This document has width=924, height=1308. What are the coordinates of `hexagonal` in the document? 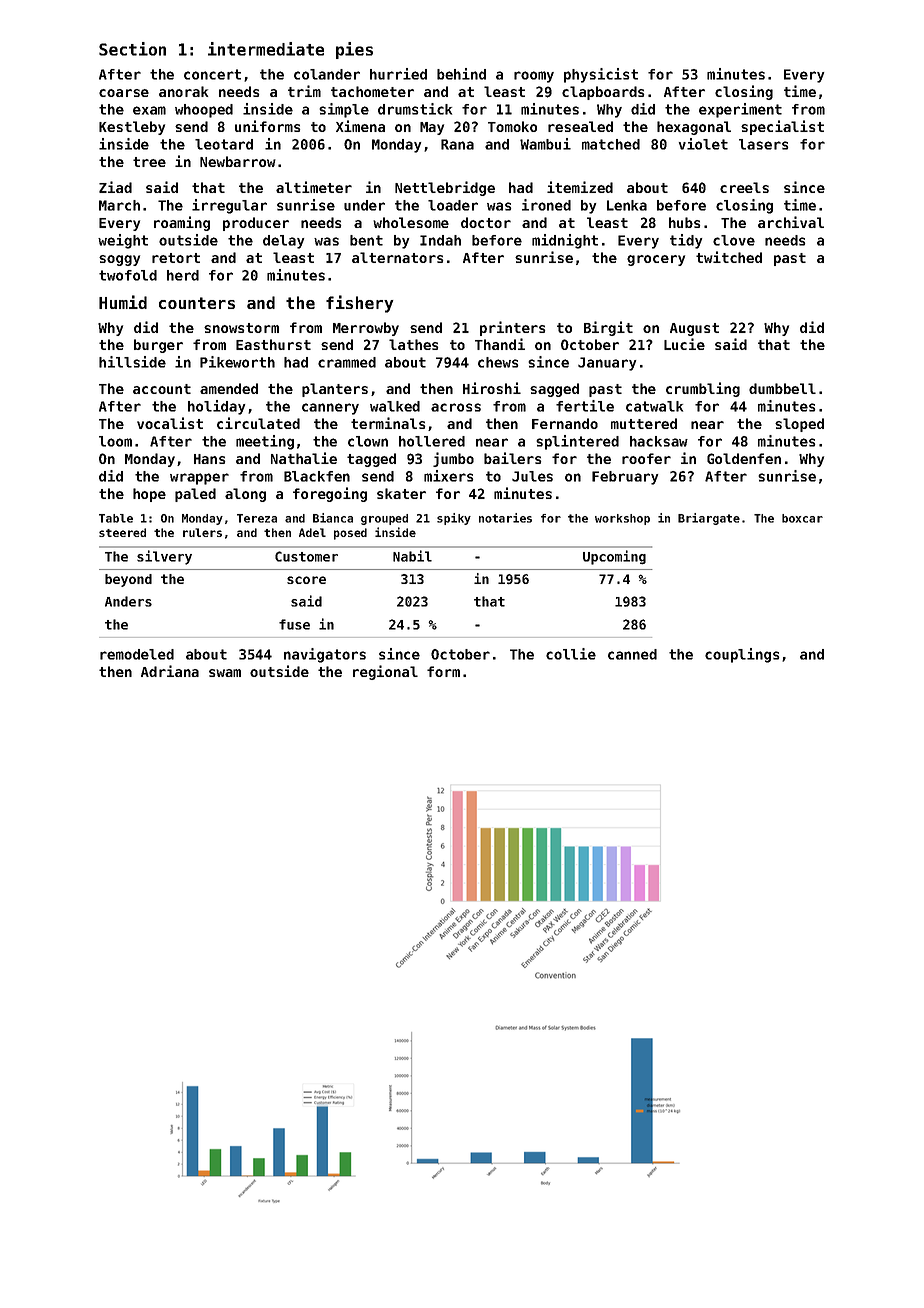 It's located at (694, 128).
